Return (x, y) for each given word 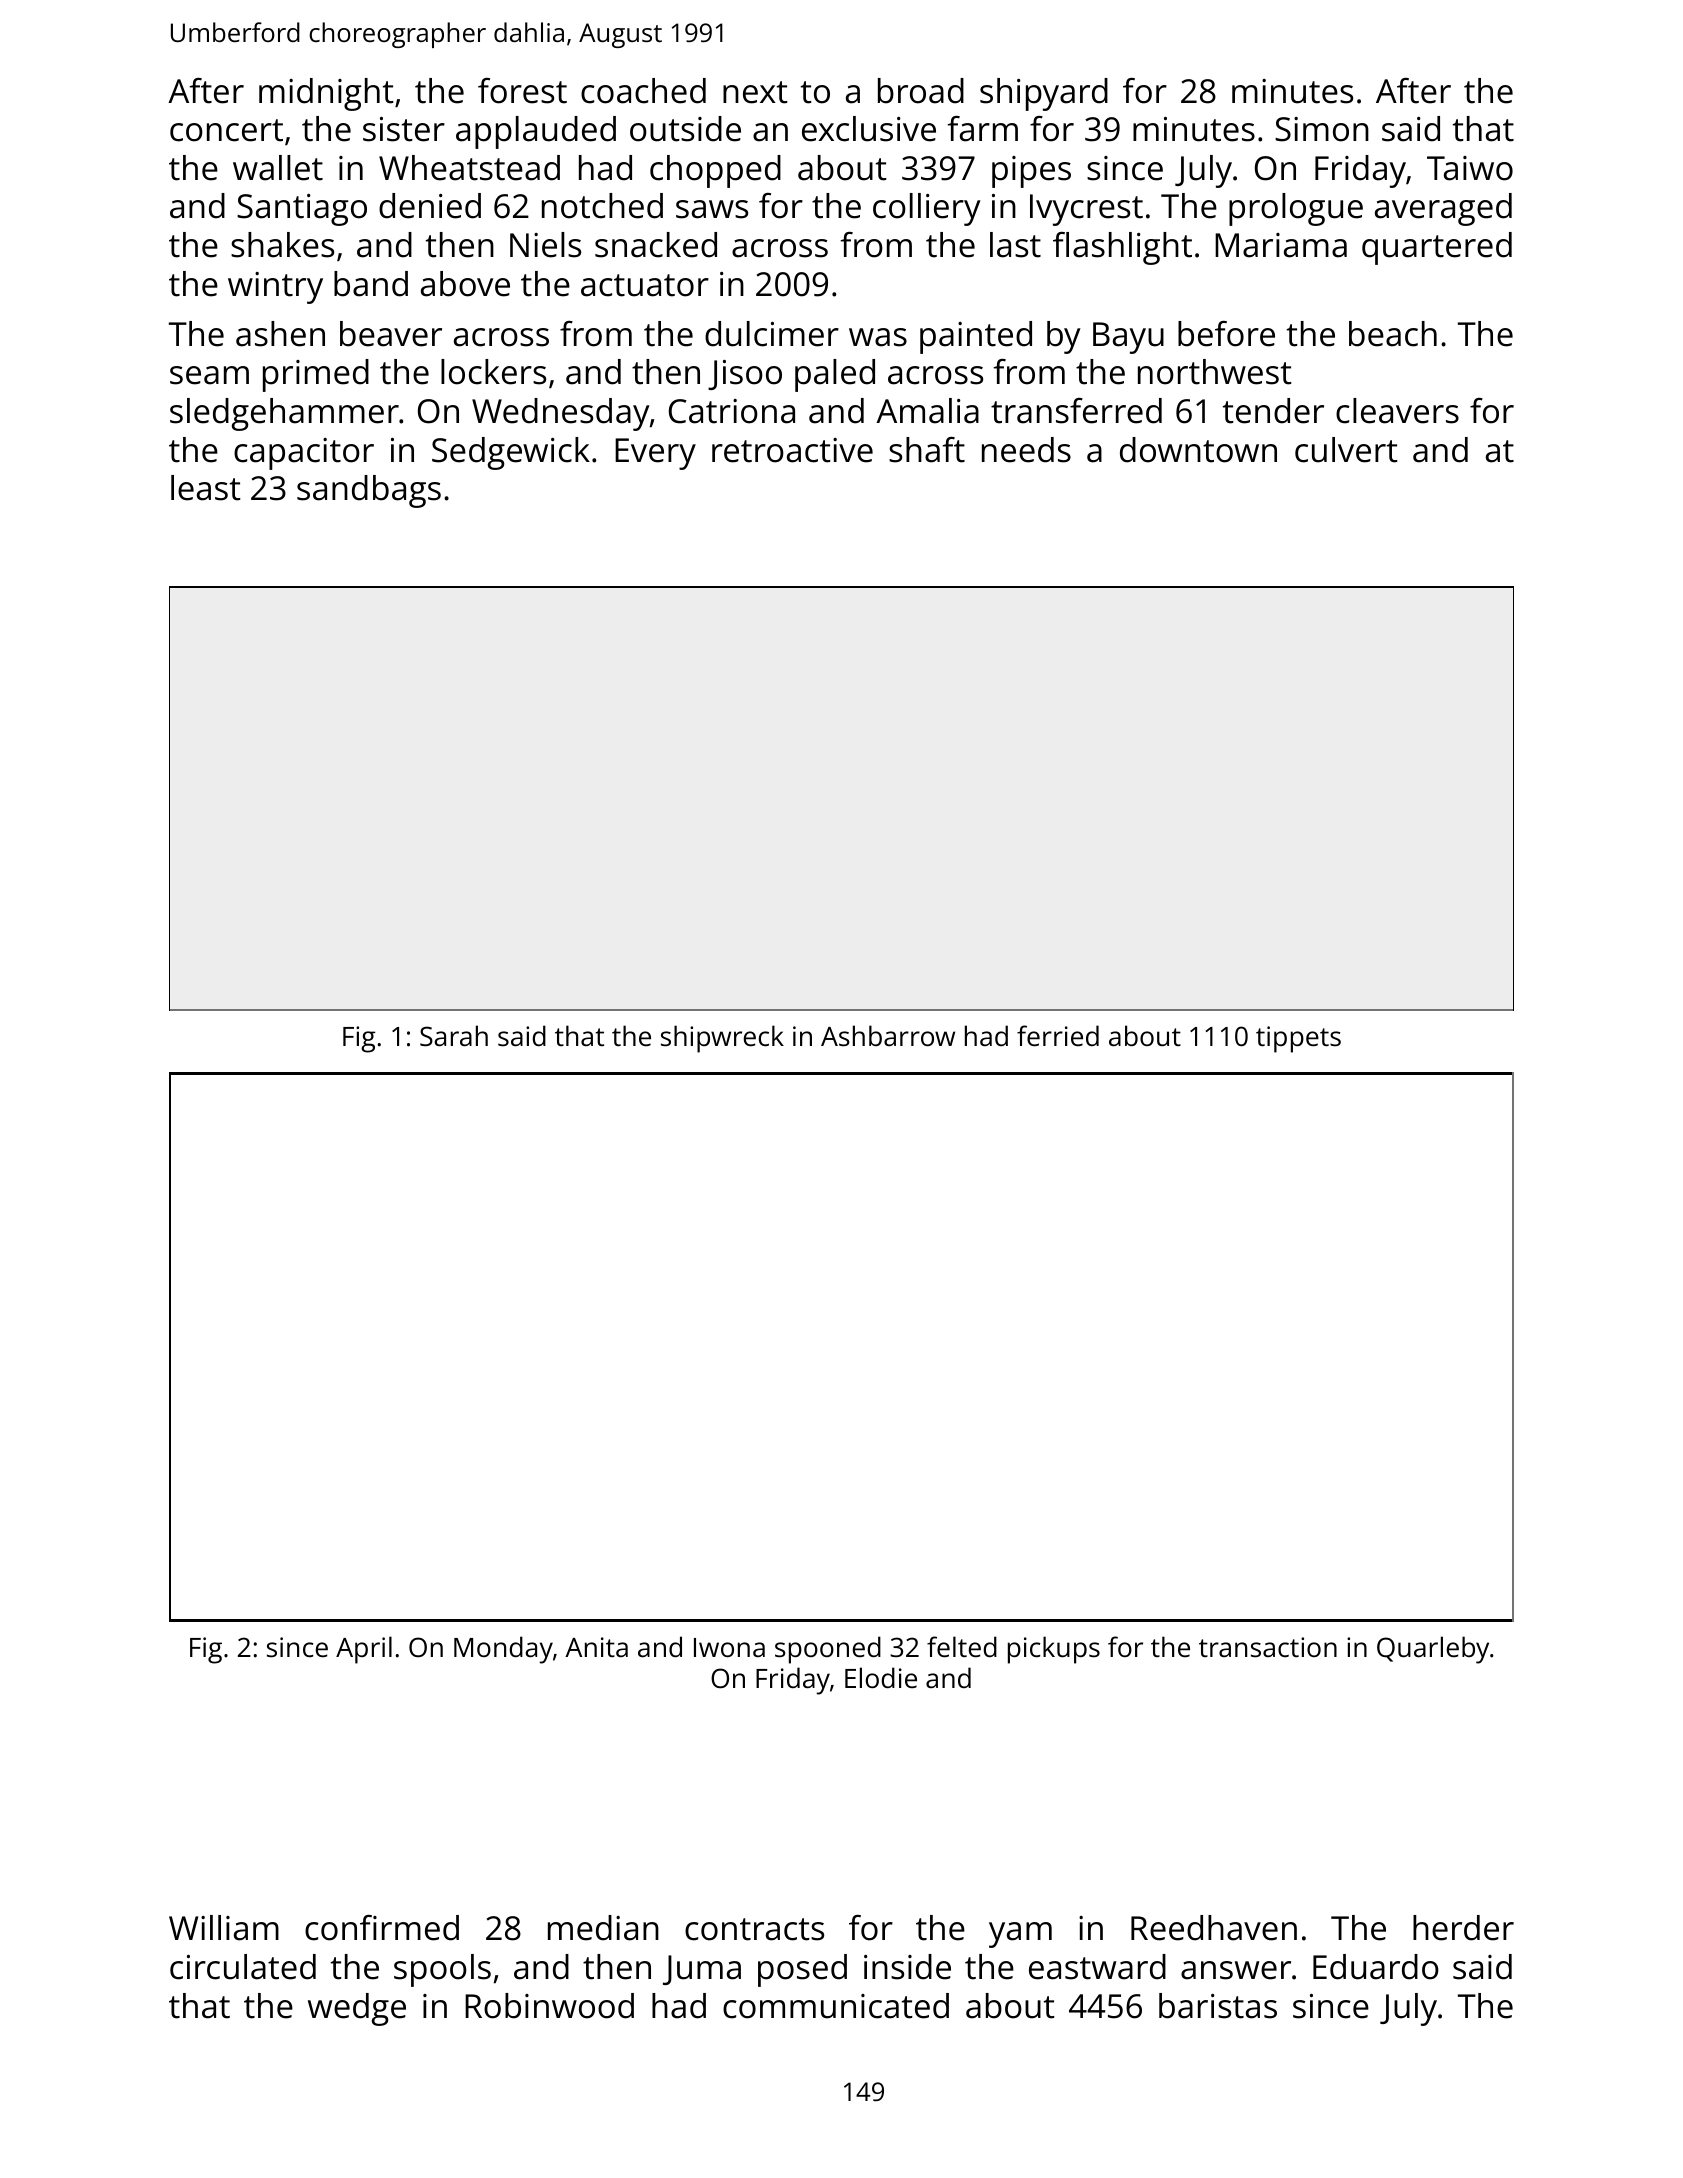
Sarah (454, 1036)
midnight (326, 94)
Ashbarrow (888, 1036)
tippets (1298, 1039)
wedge (357, 2009)
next (755, 92)
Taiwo (1470, 168)
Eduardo (1376, 1967)
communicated (836, 2006)
